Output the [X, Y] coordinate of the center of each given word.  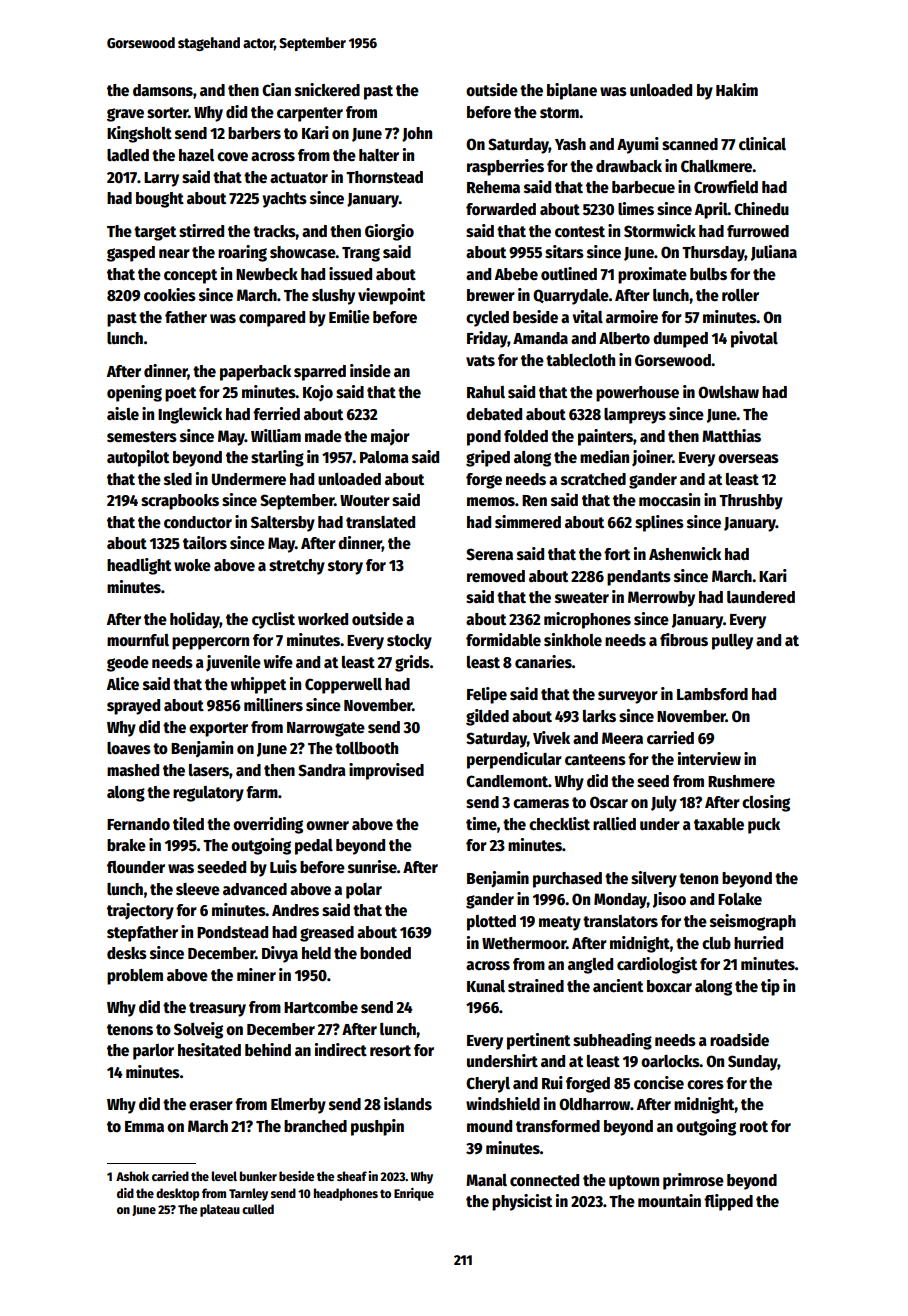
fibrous [684, 639]
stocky [409, 642]
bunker [258, 1176]
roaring [242, 253]
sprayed [133, 707]
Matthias [731, 435]
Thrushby [751, 502]
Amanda [540, 338]
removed [496, 576]
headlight [139, 566]
